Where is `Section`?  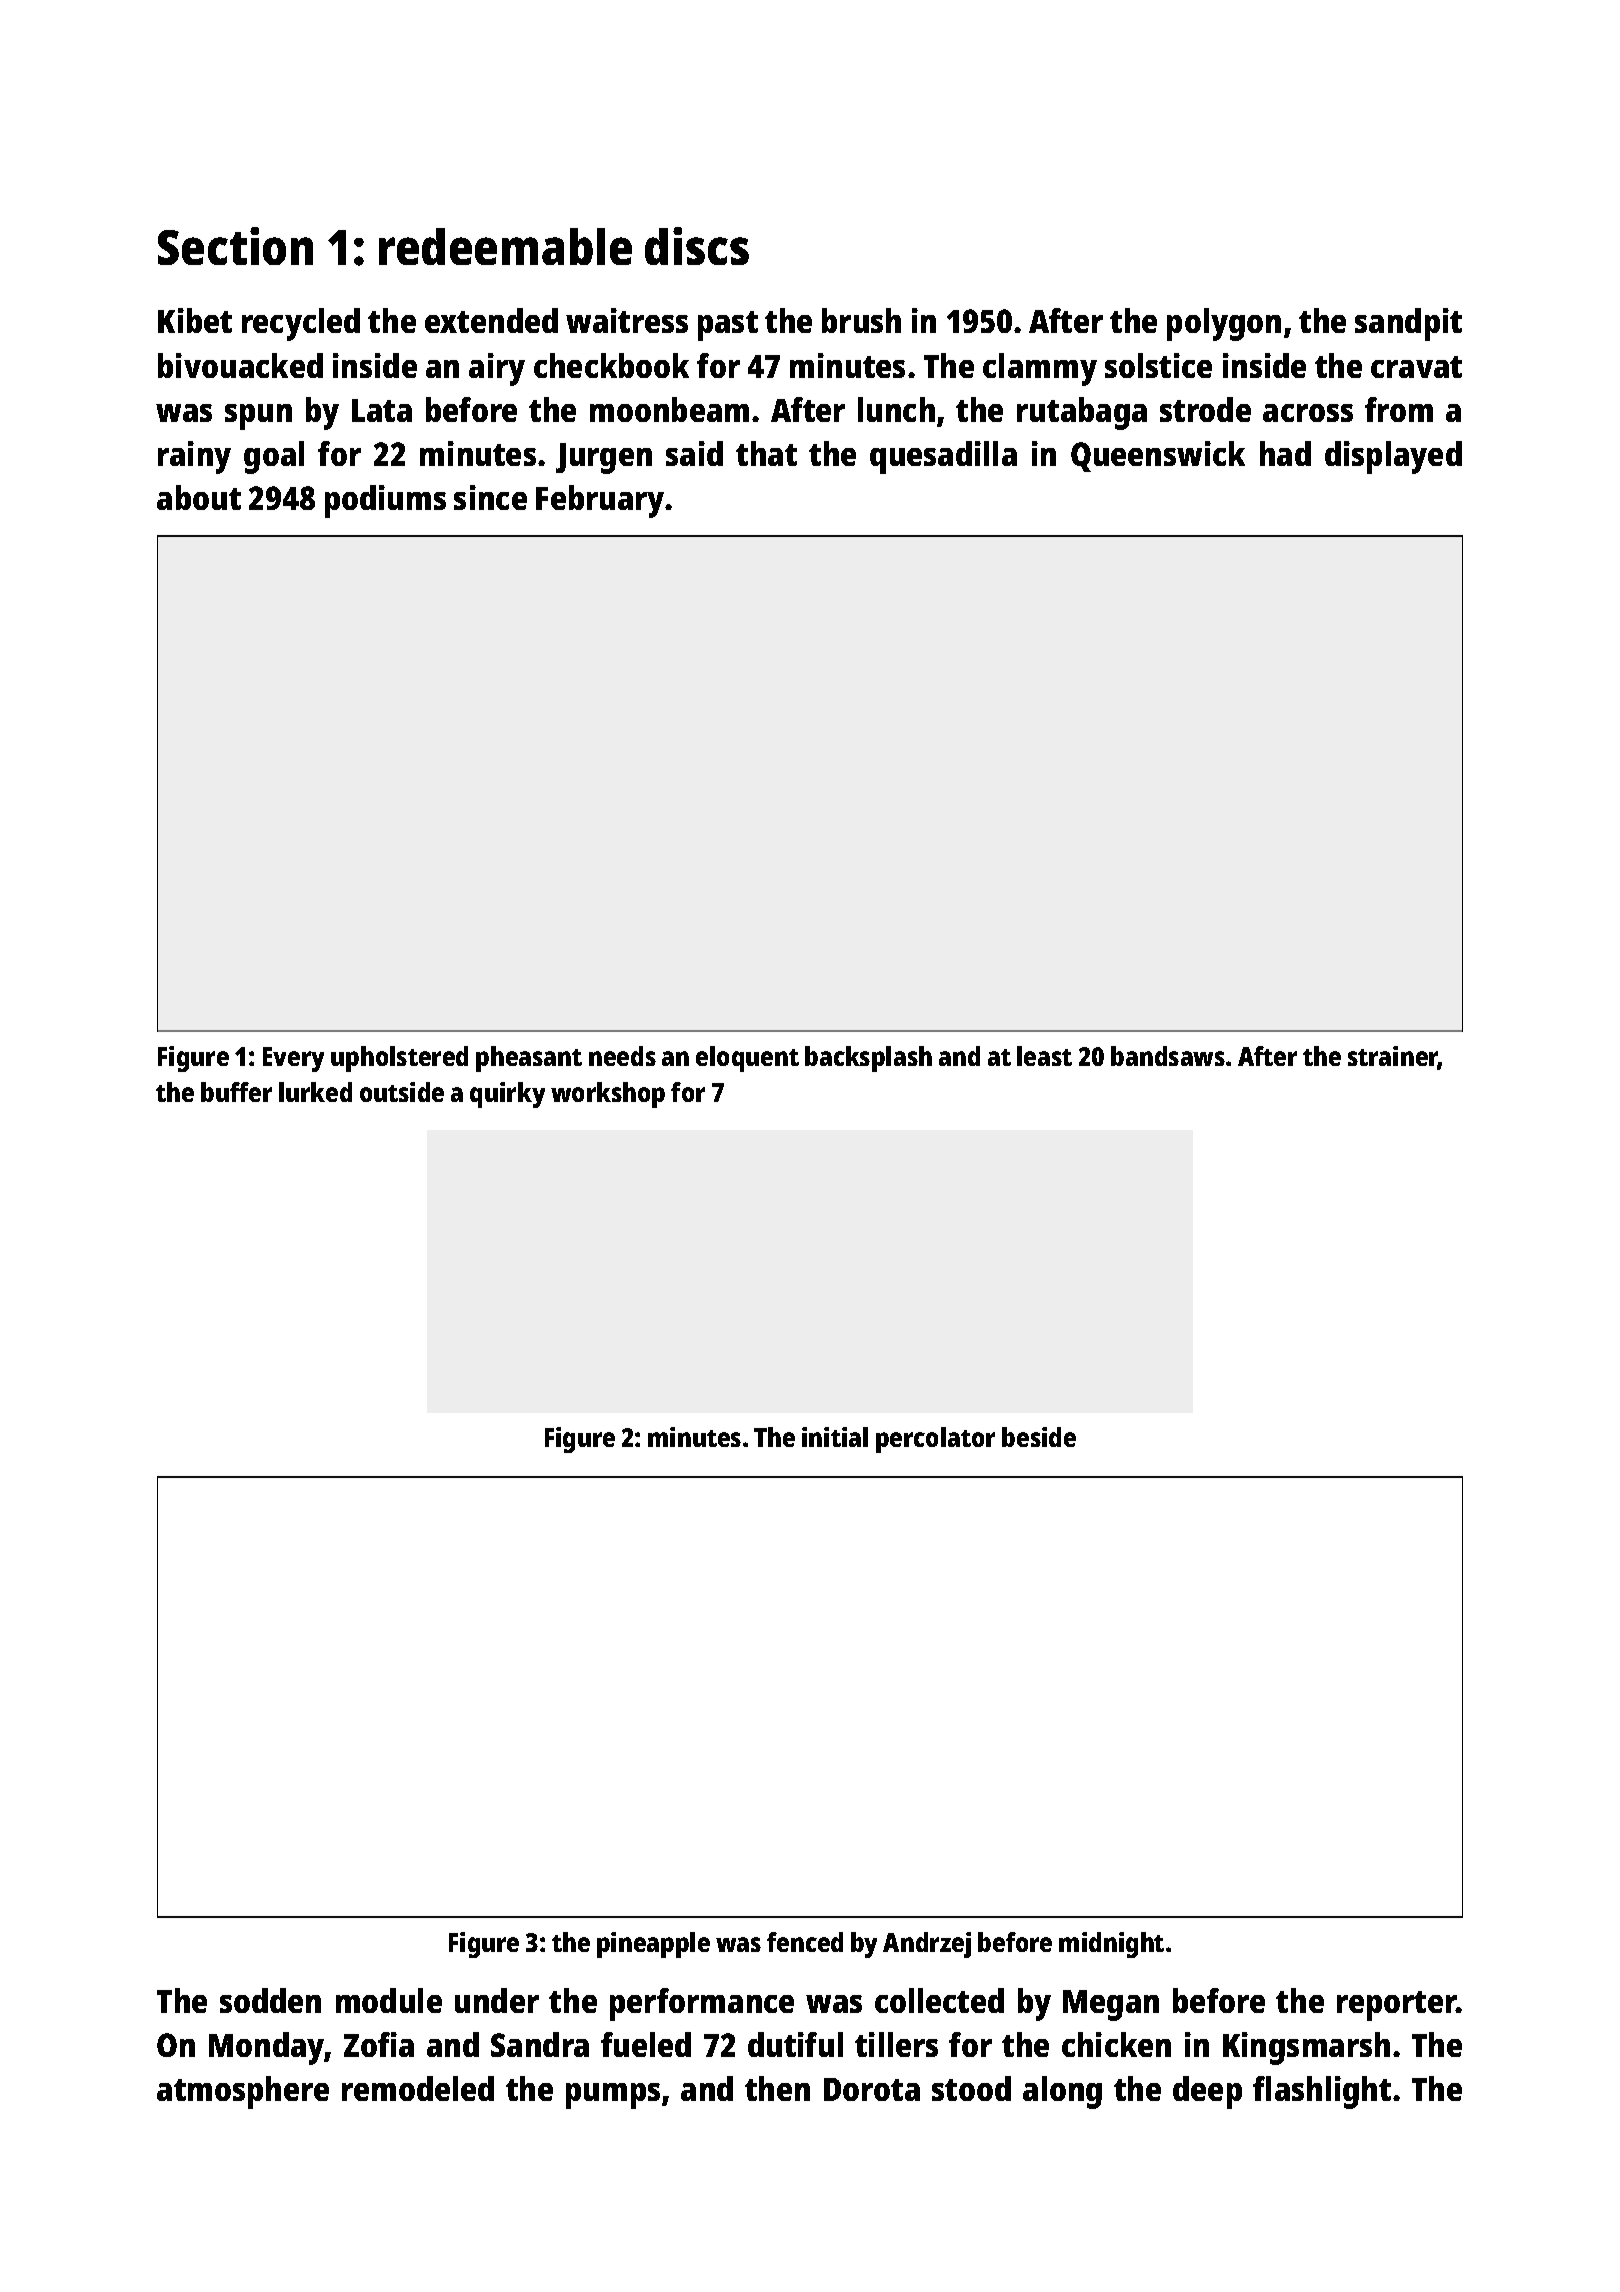
Section is located at coordinates (235, 246).
